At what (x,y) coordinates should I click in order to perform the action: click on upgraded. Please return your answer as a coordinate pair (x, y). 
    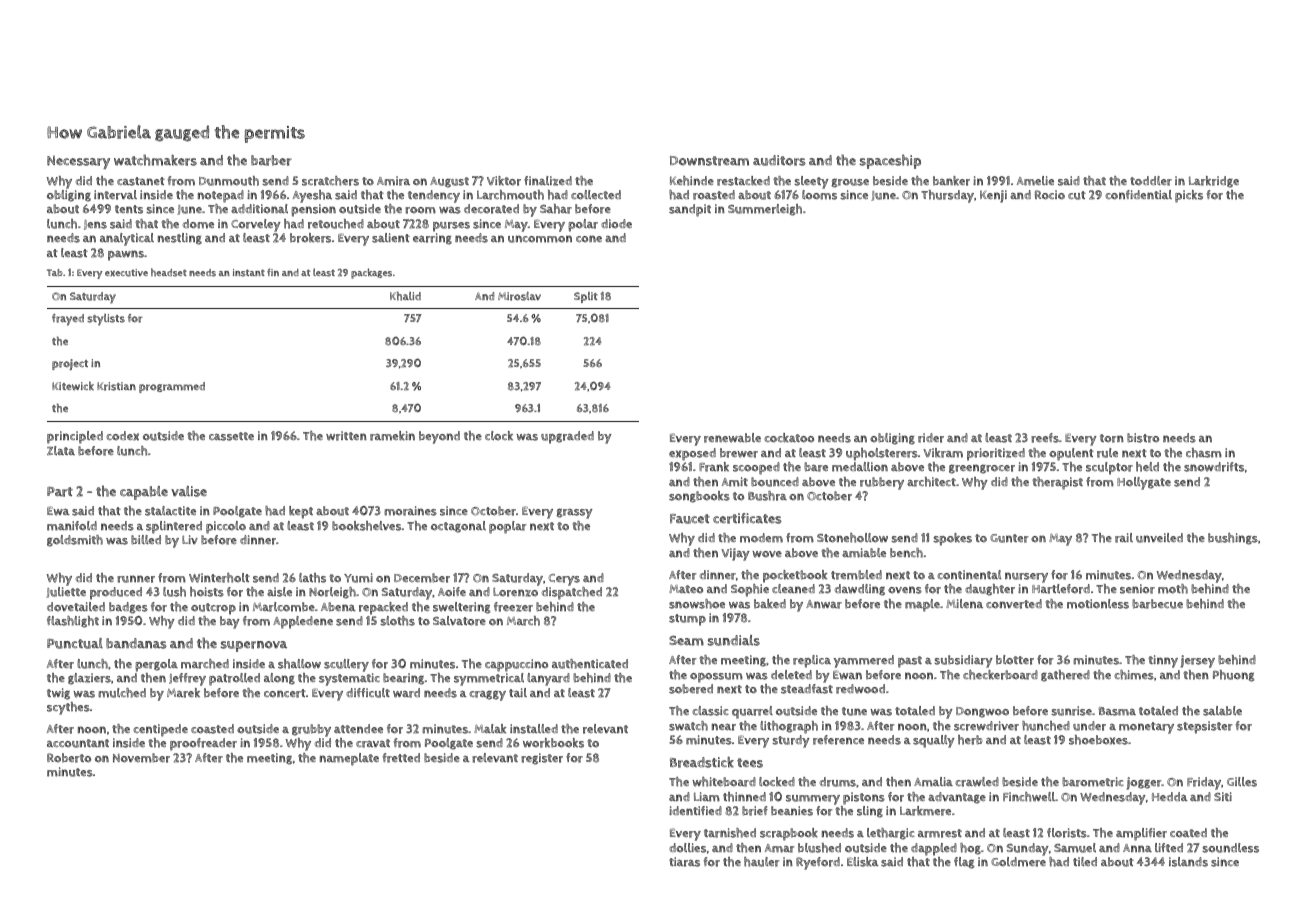
    Looking at the image, I should click on (567, 437).
